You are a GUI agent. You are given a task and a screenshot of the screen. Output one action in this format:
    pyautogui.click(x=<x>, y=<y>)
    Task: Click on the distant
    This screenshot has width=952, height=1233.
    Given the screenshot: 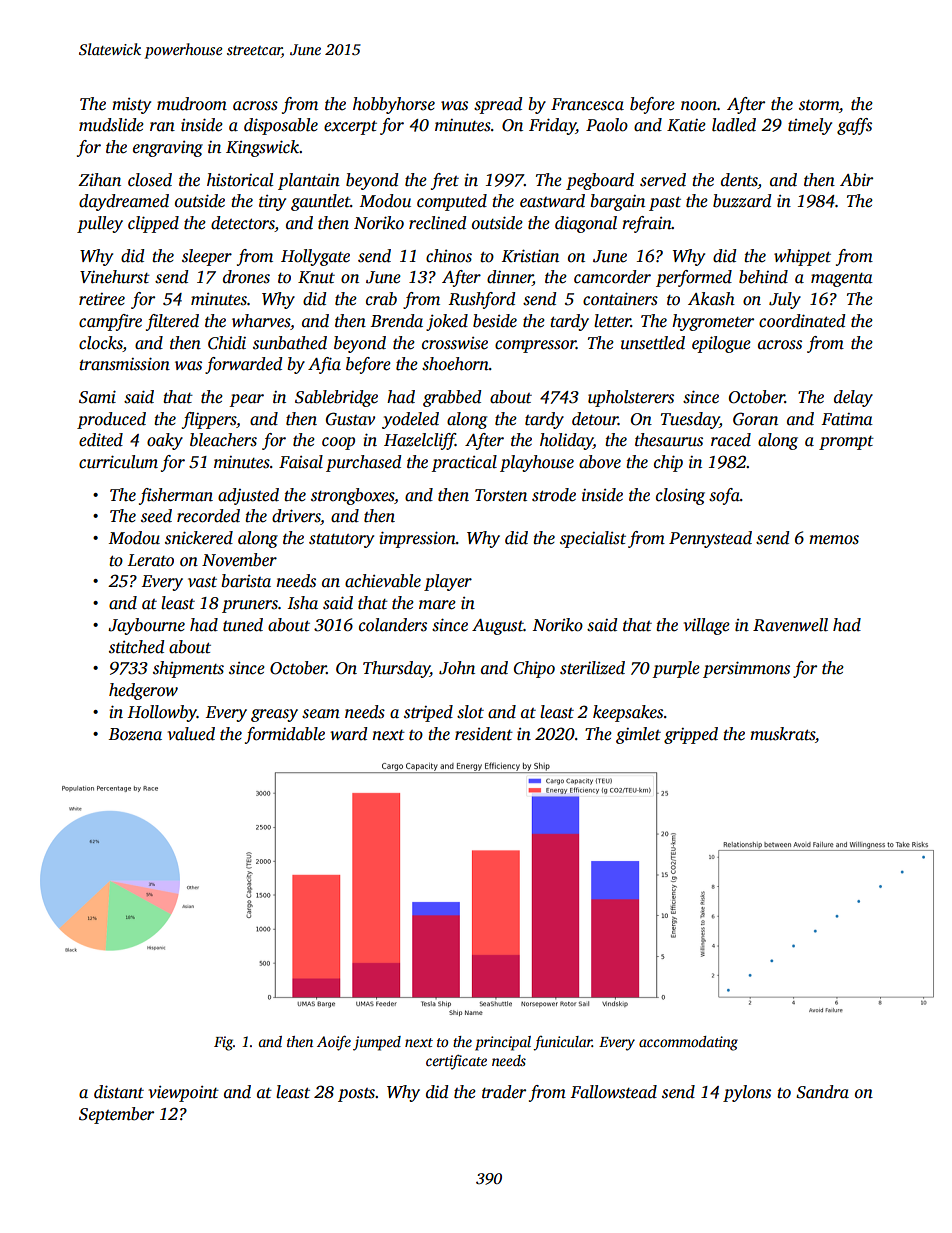 What is the action you would take?
    pyautogui.click(x=119, y=1092)
